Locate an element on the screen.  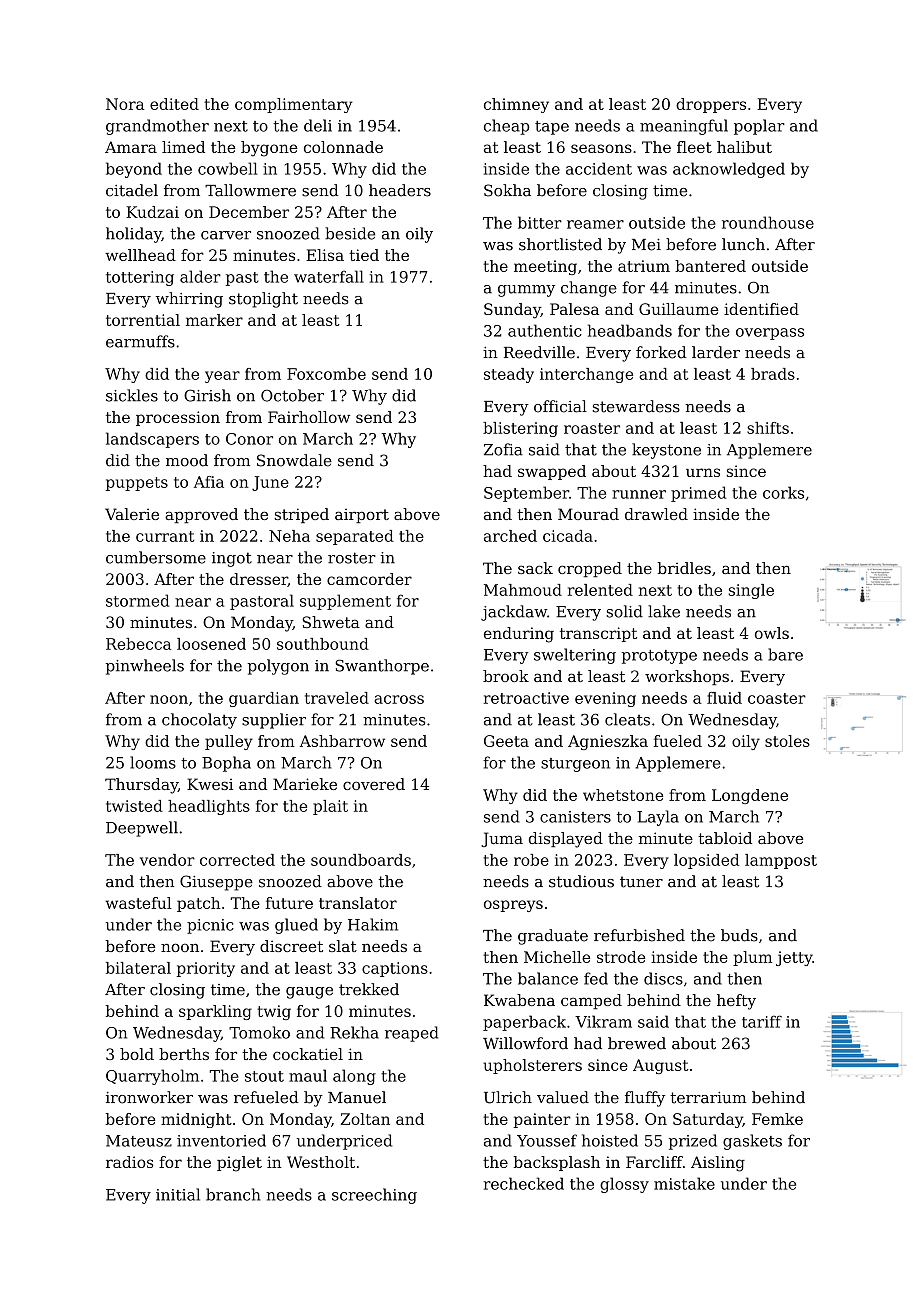
refurbished is located at coordinates (639, 935).
